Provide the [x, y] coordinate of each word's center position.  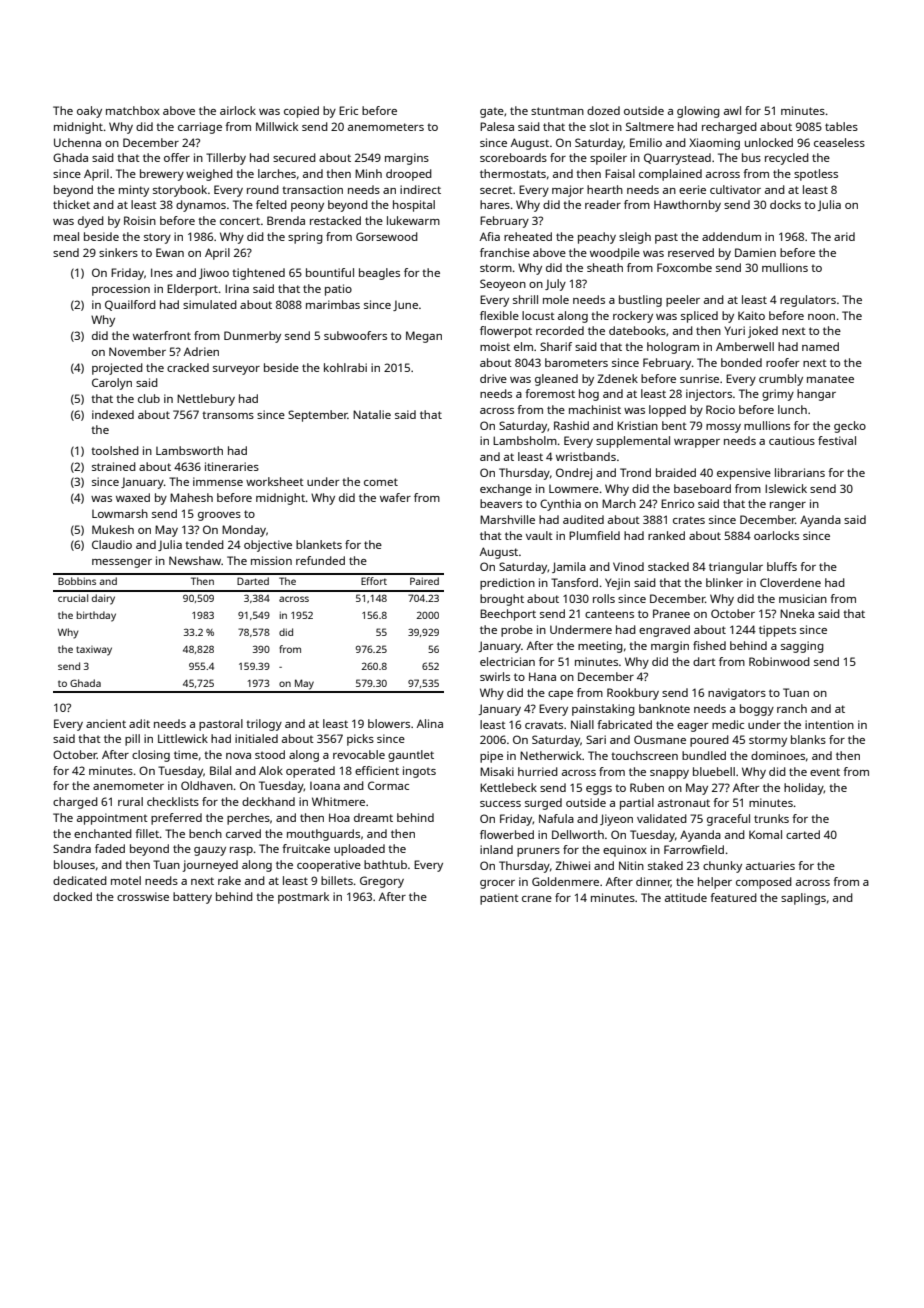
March [619, 503]
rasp [241, 851]
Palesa [497, 126]
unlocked [769, 142]
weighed [209, 175]
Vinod [628, 566]
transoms [228, 415]
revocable [359, 754]
